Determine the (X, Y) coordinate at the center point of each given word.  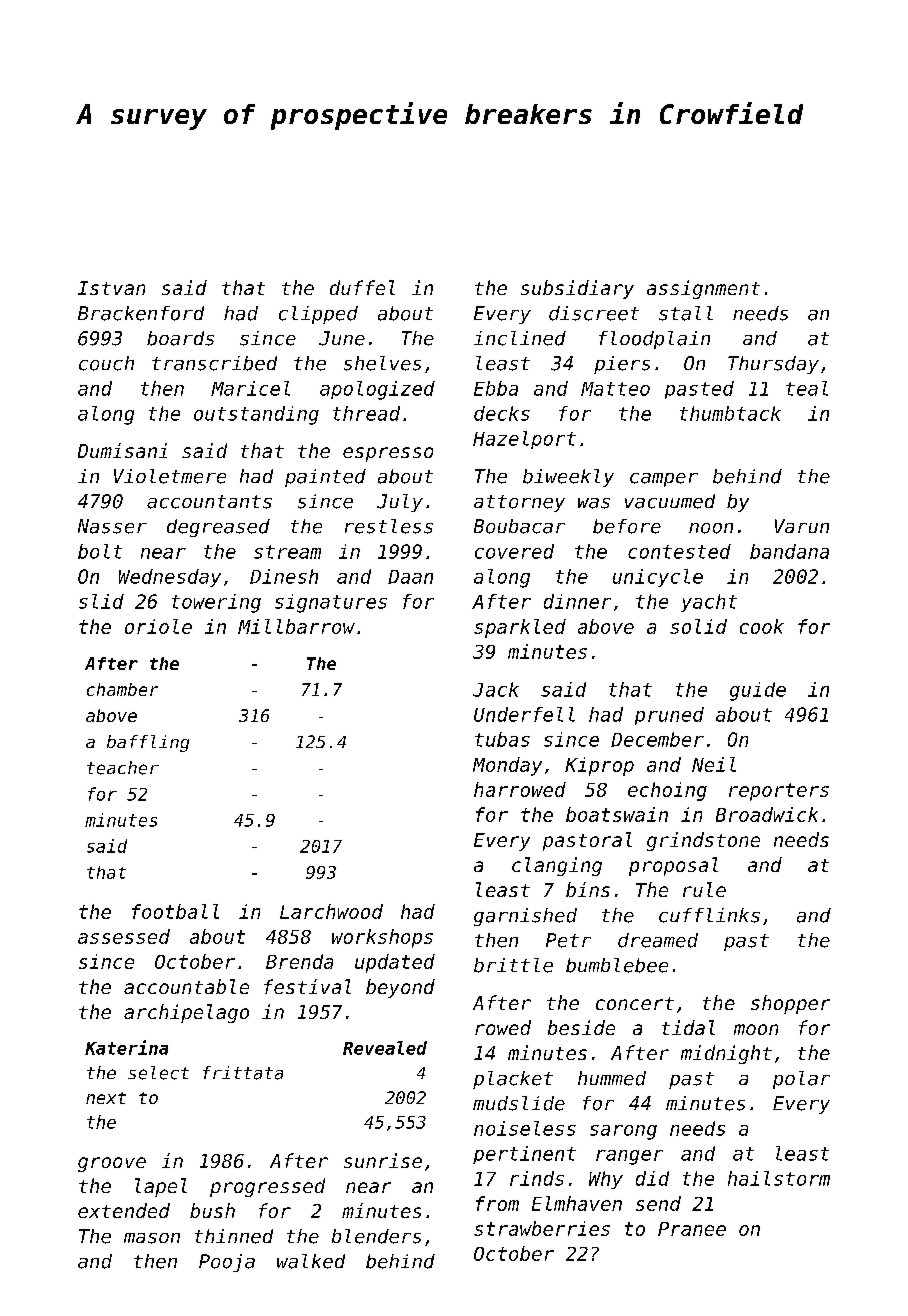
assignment (703, 289)
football (175, 911)
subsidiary (577, 289)
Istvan (111, 288)
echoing (667, 791)
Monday (507, 766)
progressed (267, 1187)
